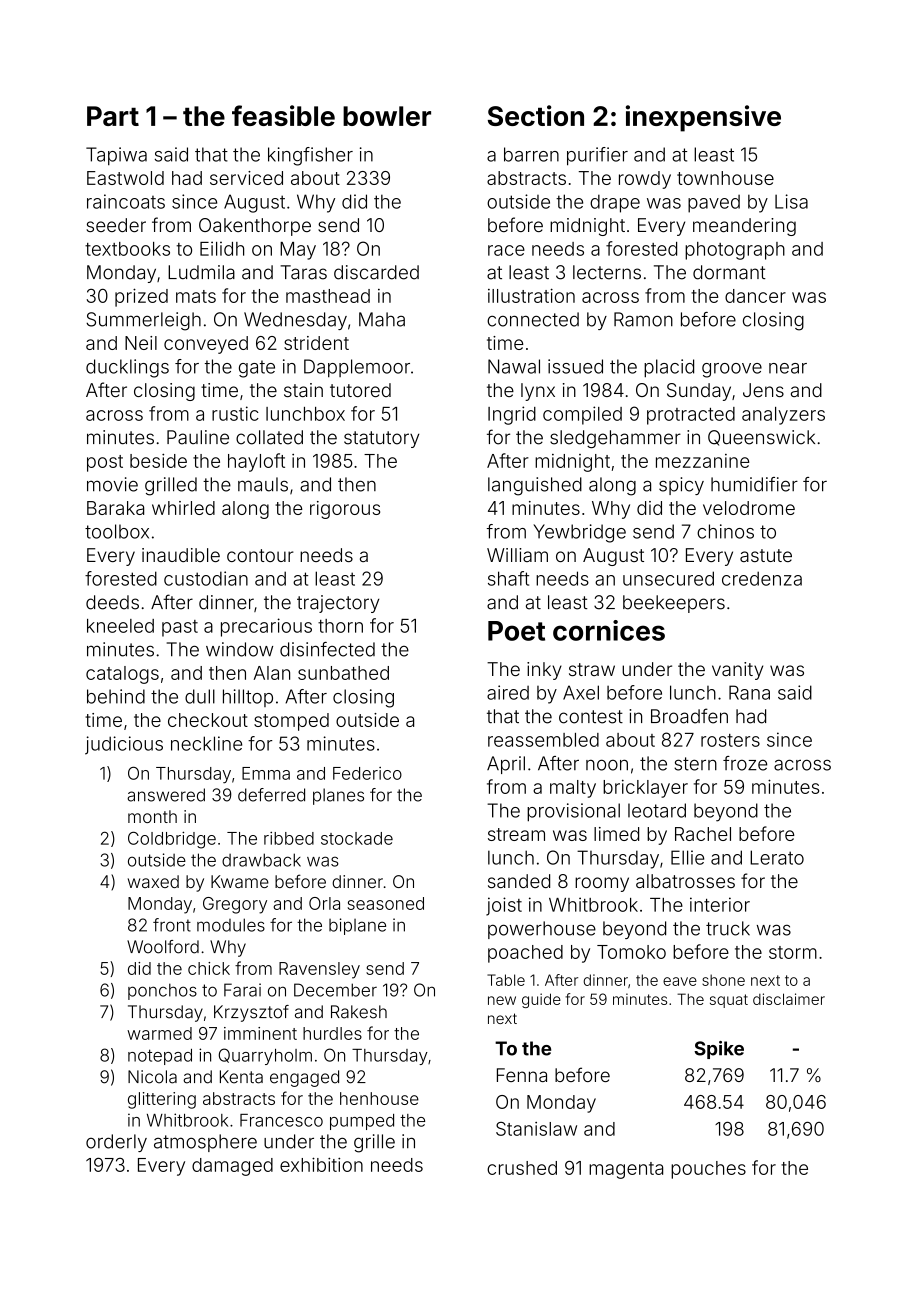  I want to click on Lerato, so click(777, 857).
